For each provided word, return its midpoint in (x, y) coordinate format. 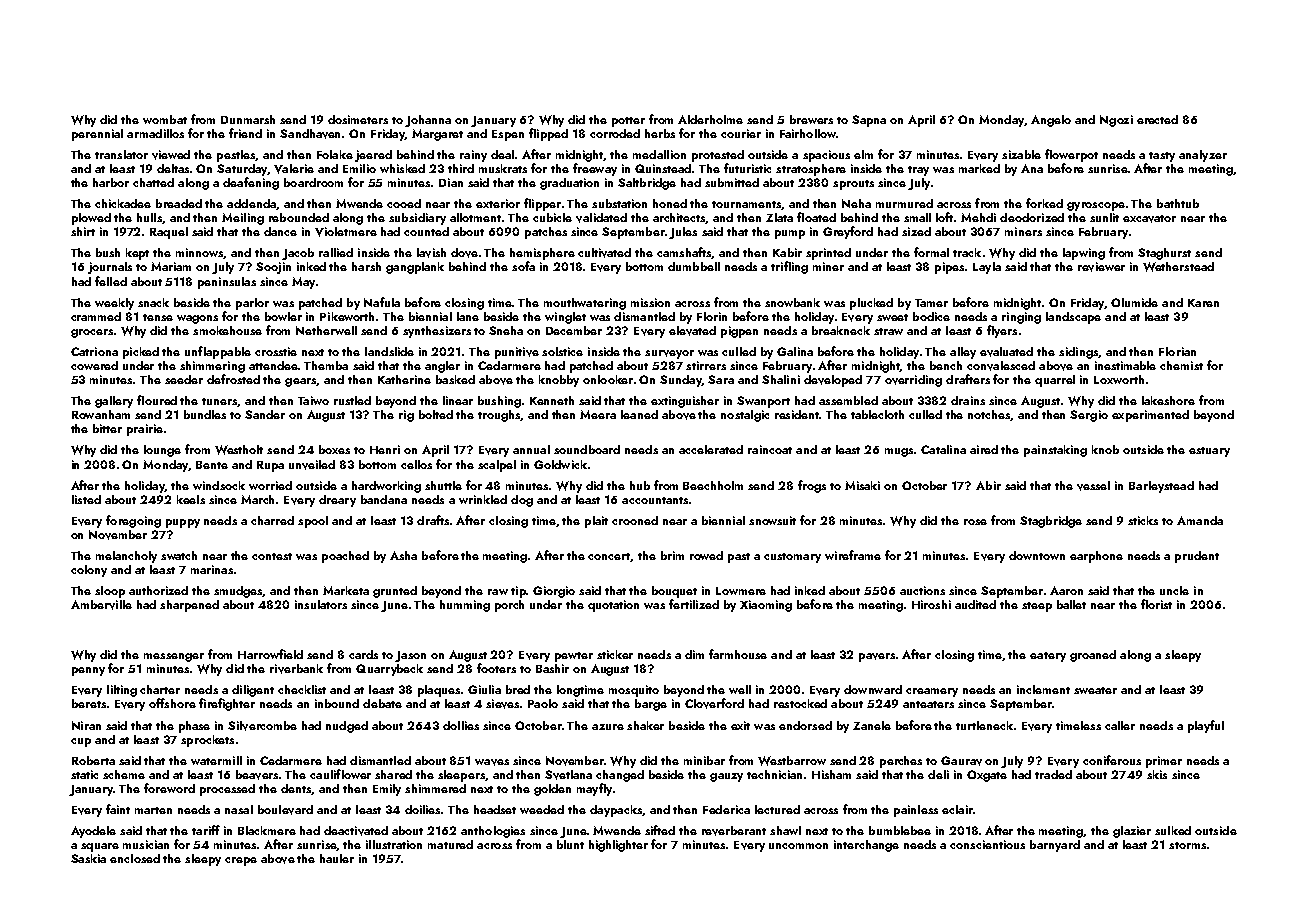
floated (816, 217)
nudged (347, 727)
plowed (91, 219)
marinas (212, 569)
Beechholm (713, 485)
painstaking (1055, 451)
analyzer (1203, 156)
